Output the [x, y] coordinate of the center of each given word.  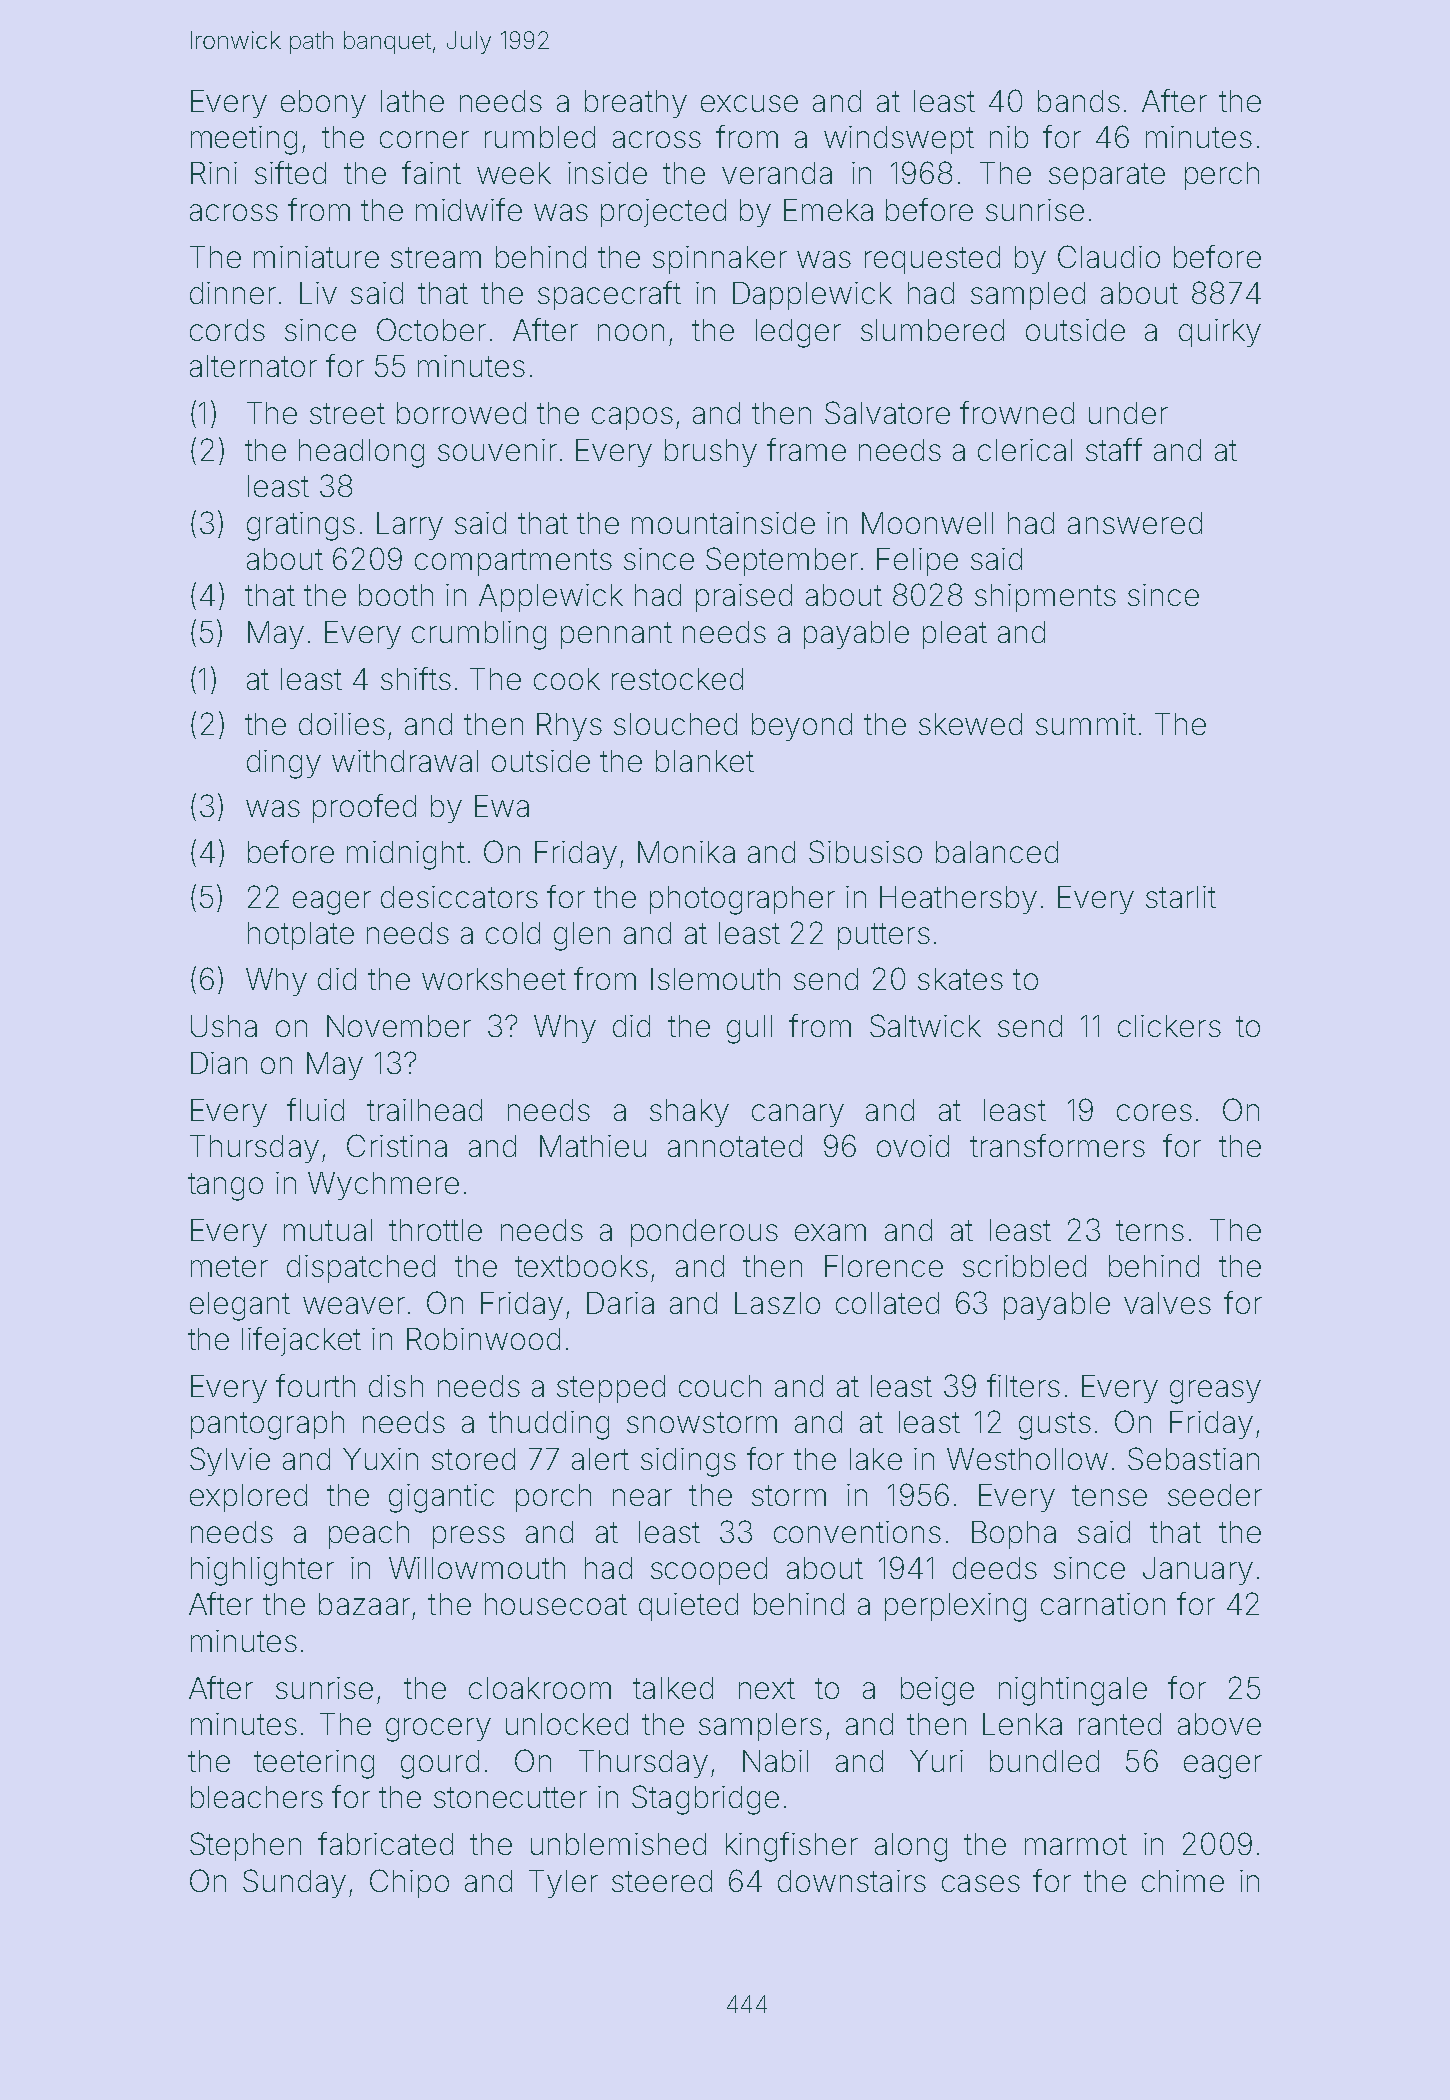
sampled [1028, 296]
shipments [1045, 598]
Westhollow [1027, 1459]
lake [876, 1459]
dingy [284, 764]
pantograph [267, 1425]
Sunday [294, 1883]
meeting [244, 140]
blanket [705, 761]
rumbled [540, 137]
